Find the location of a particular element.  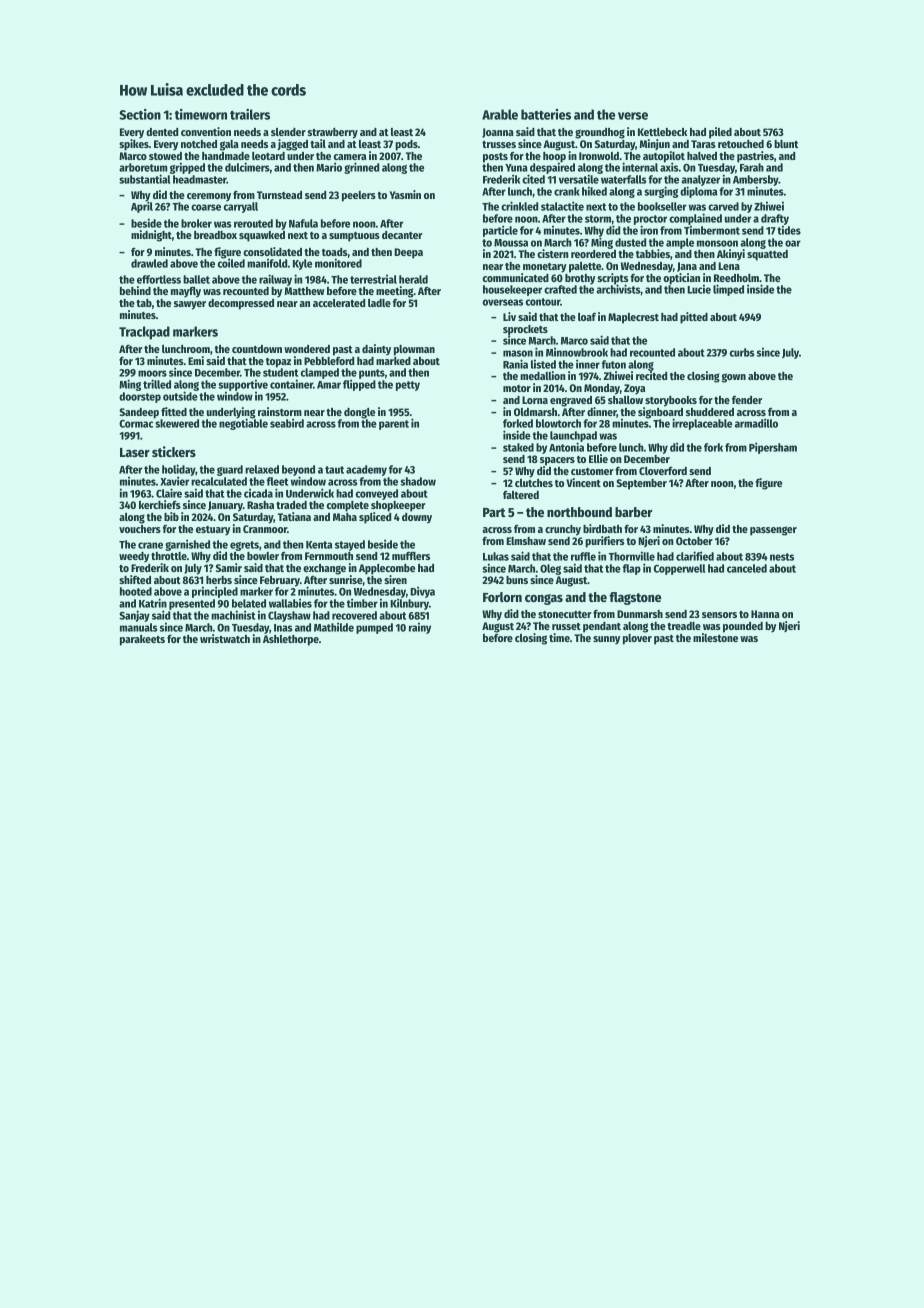

irreplaceable is located at coordinates (702, 424).
